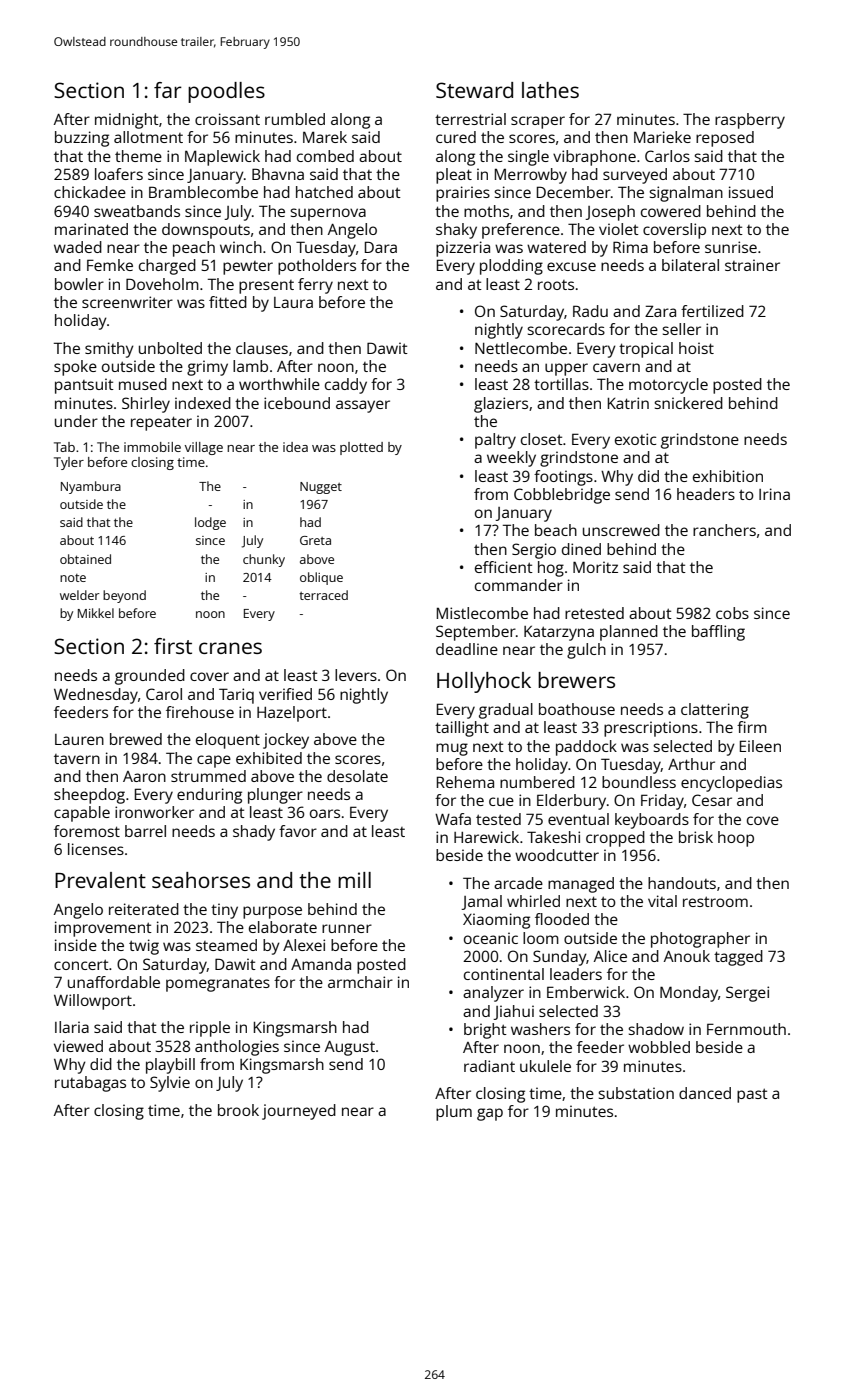 The height and width of the screenshot is (1400, 849). I want to click on anthologies, so click(237, 1048).
